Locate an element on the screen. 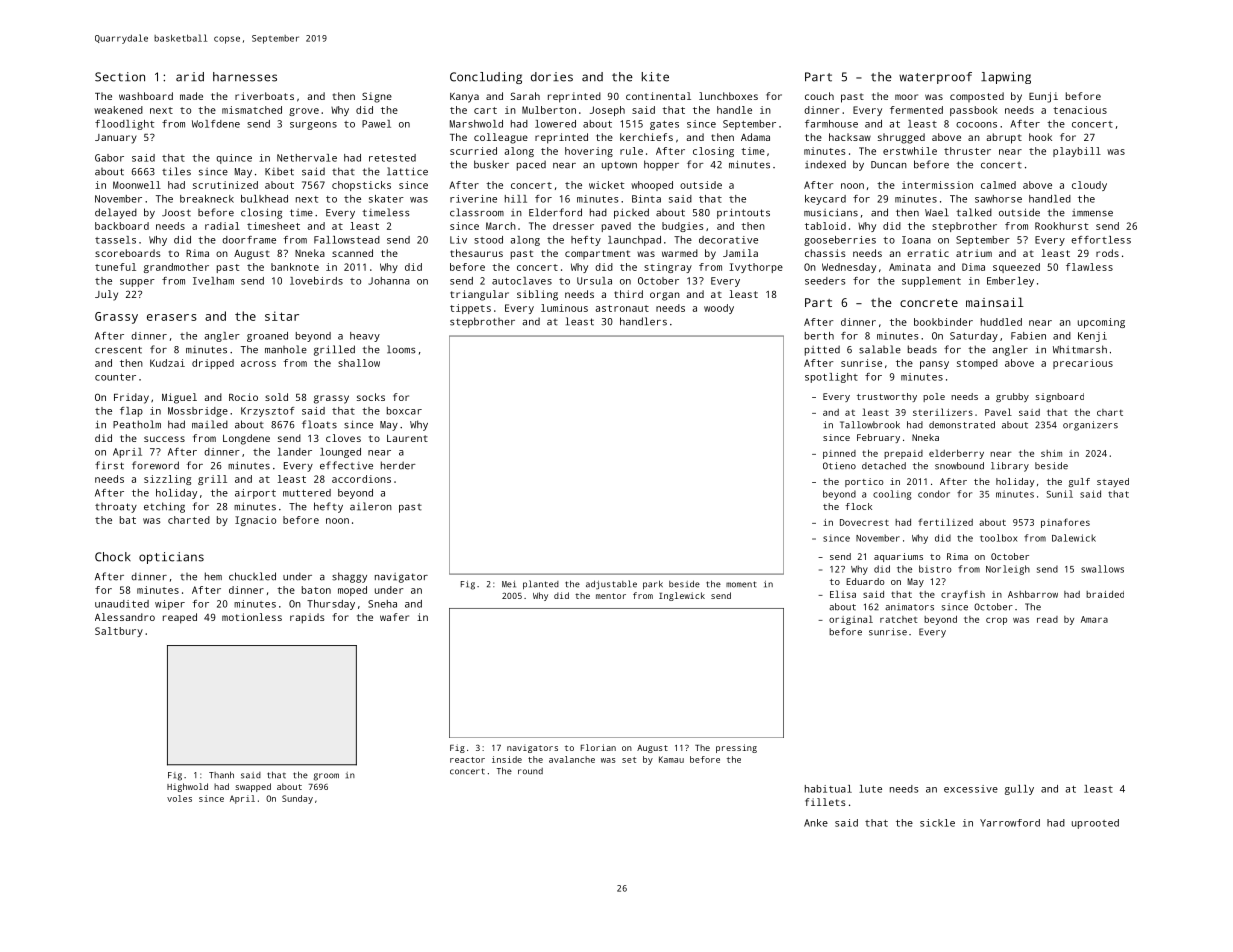 This screenshot has width=1233, height=952. Ignacio is located at coordinates (255, 521).
